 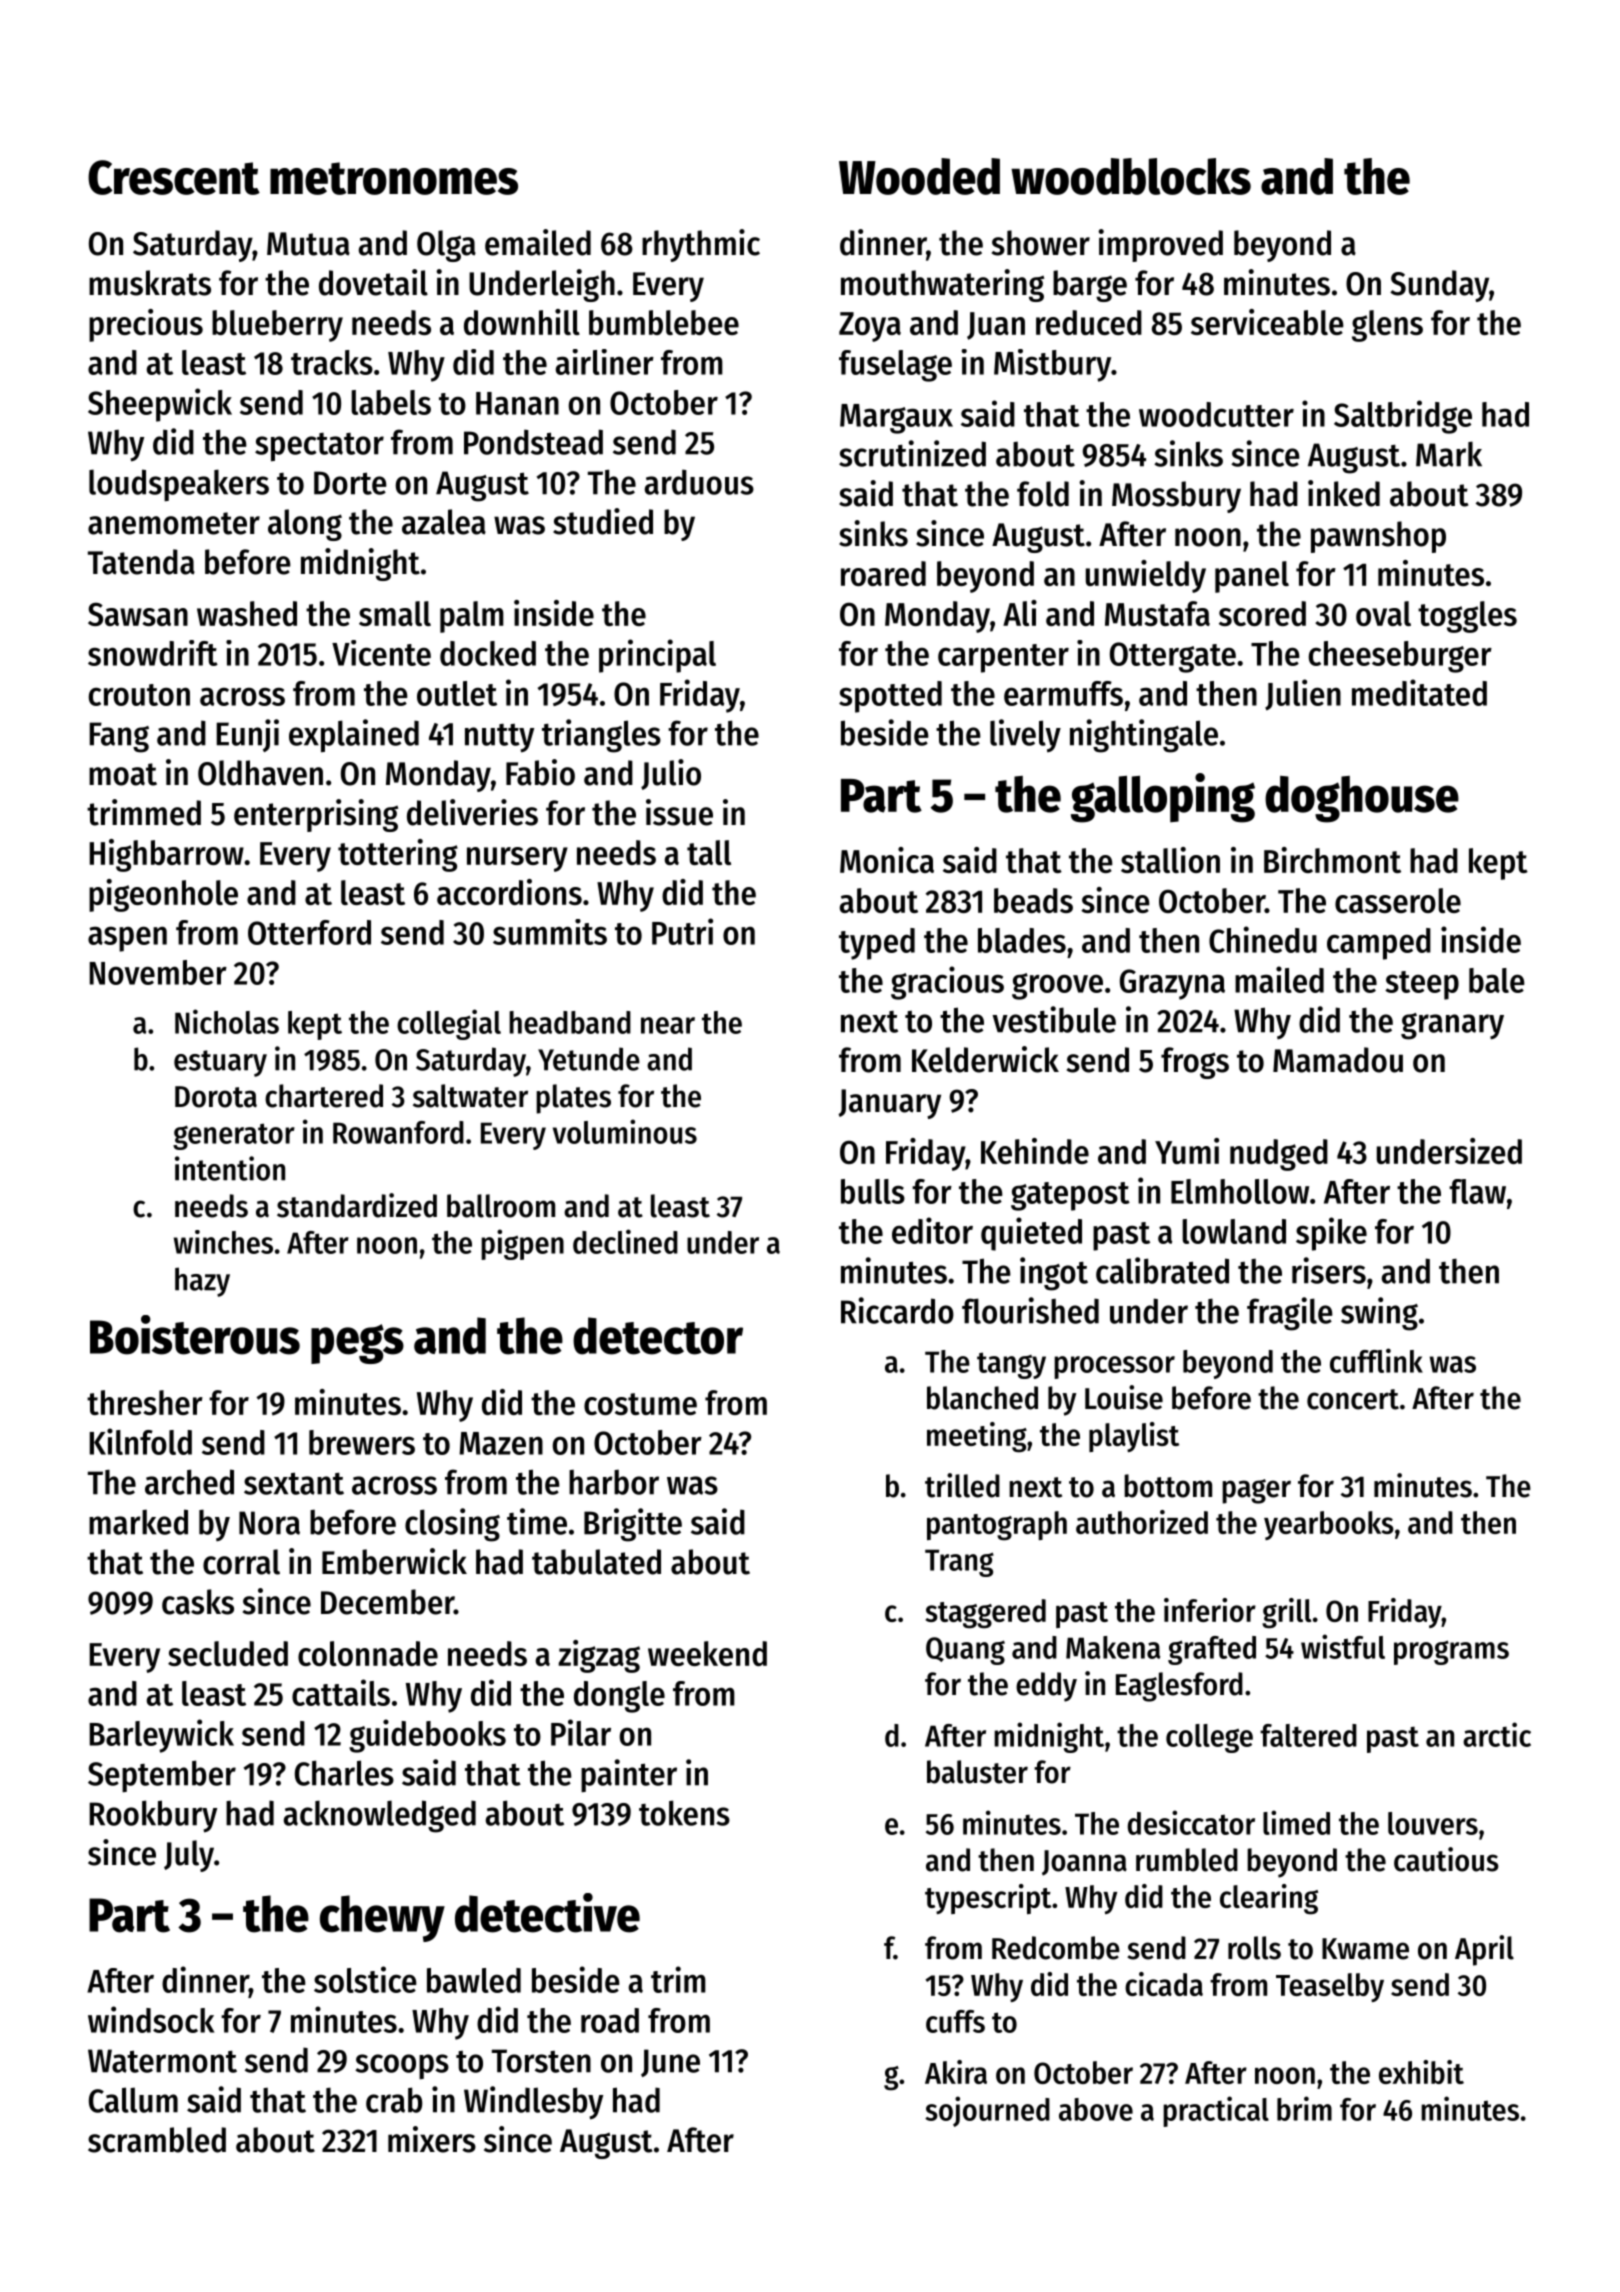 I want to click on metronomes, so click(x=394, y=178).
